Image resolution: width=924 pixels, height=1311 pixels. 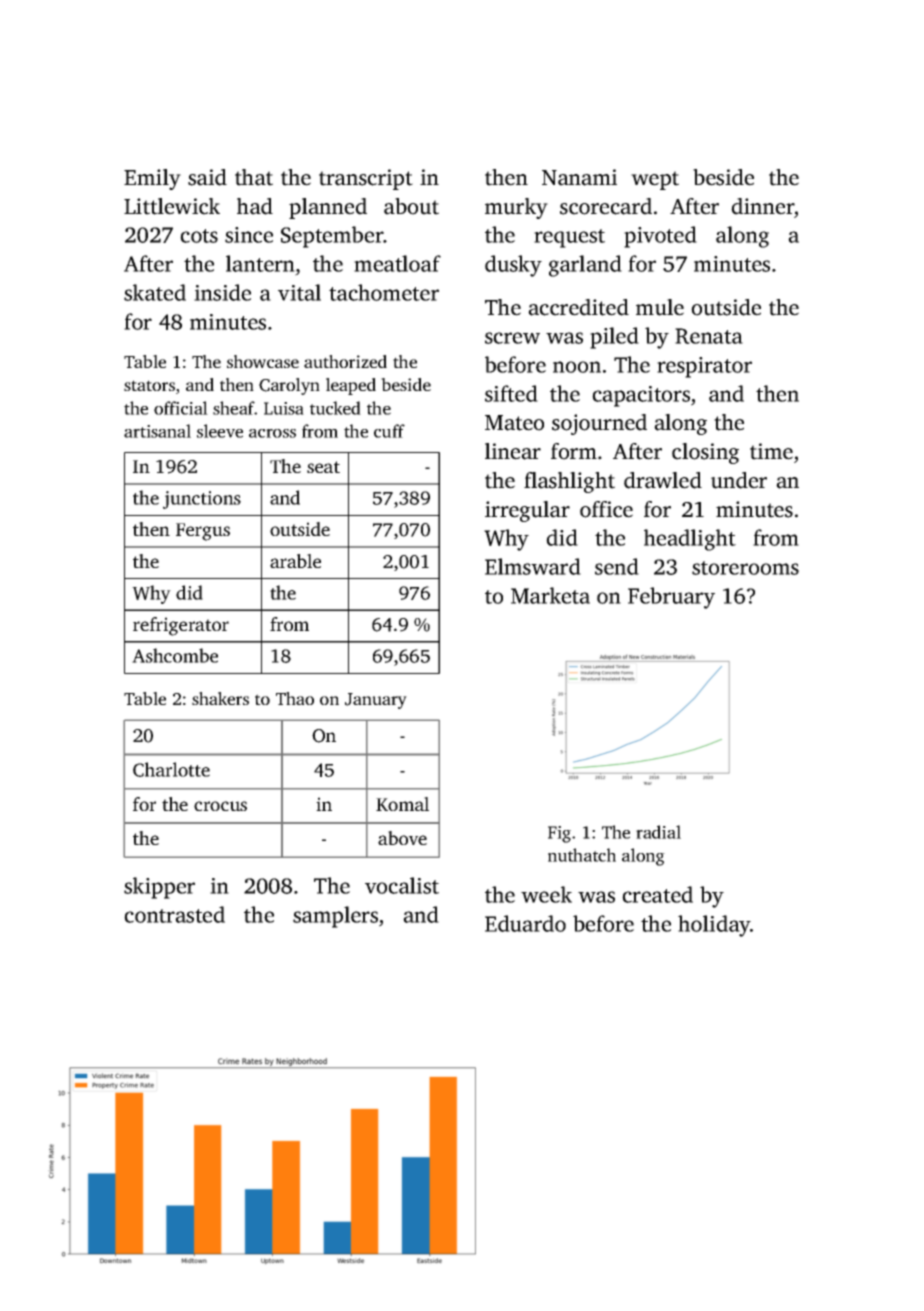 What do you see at coordinates (323, 467) in the screenshot?
I see `seat` at bounding box center [323, 467].
